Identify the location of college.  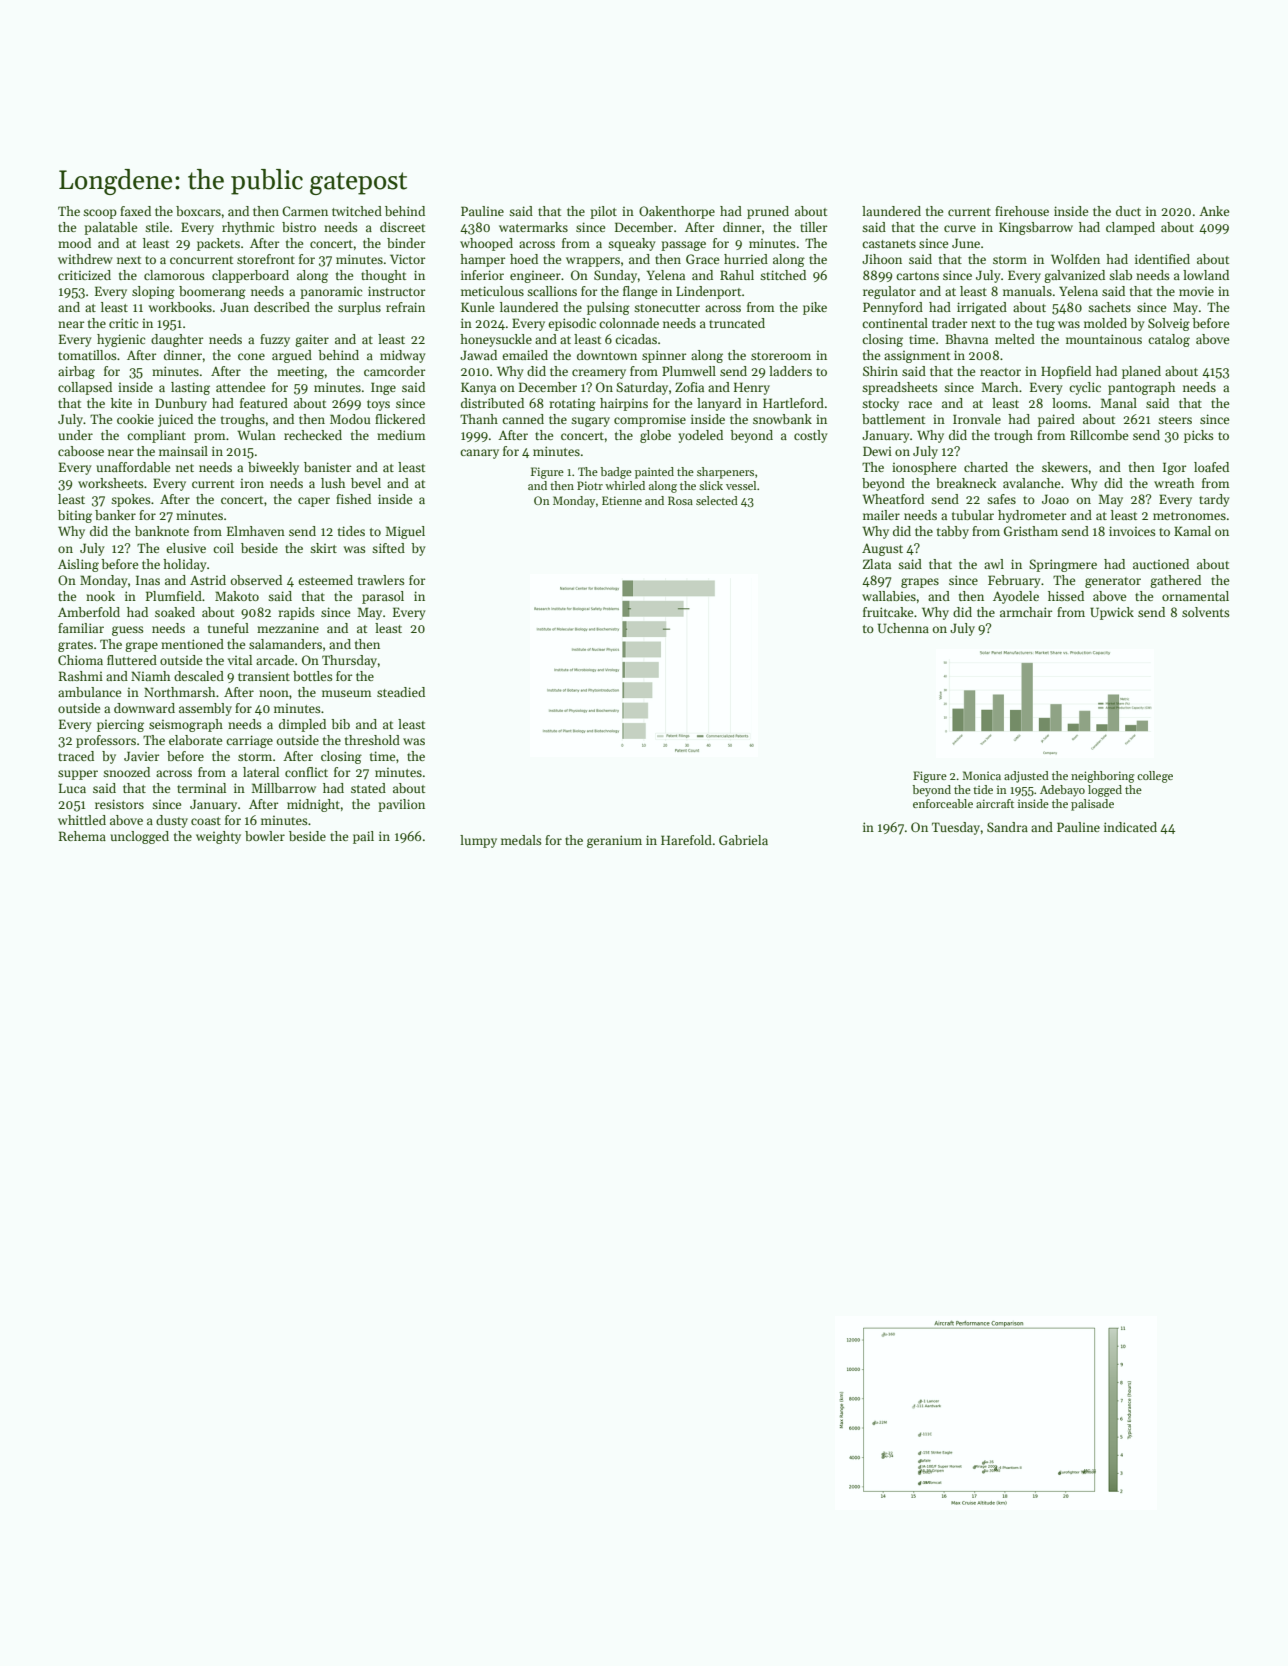
(1155, 777).
